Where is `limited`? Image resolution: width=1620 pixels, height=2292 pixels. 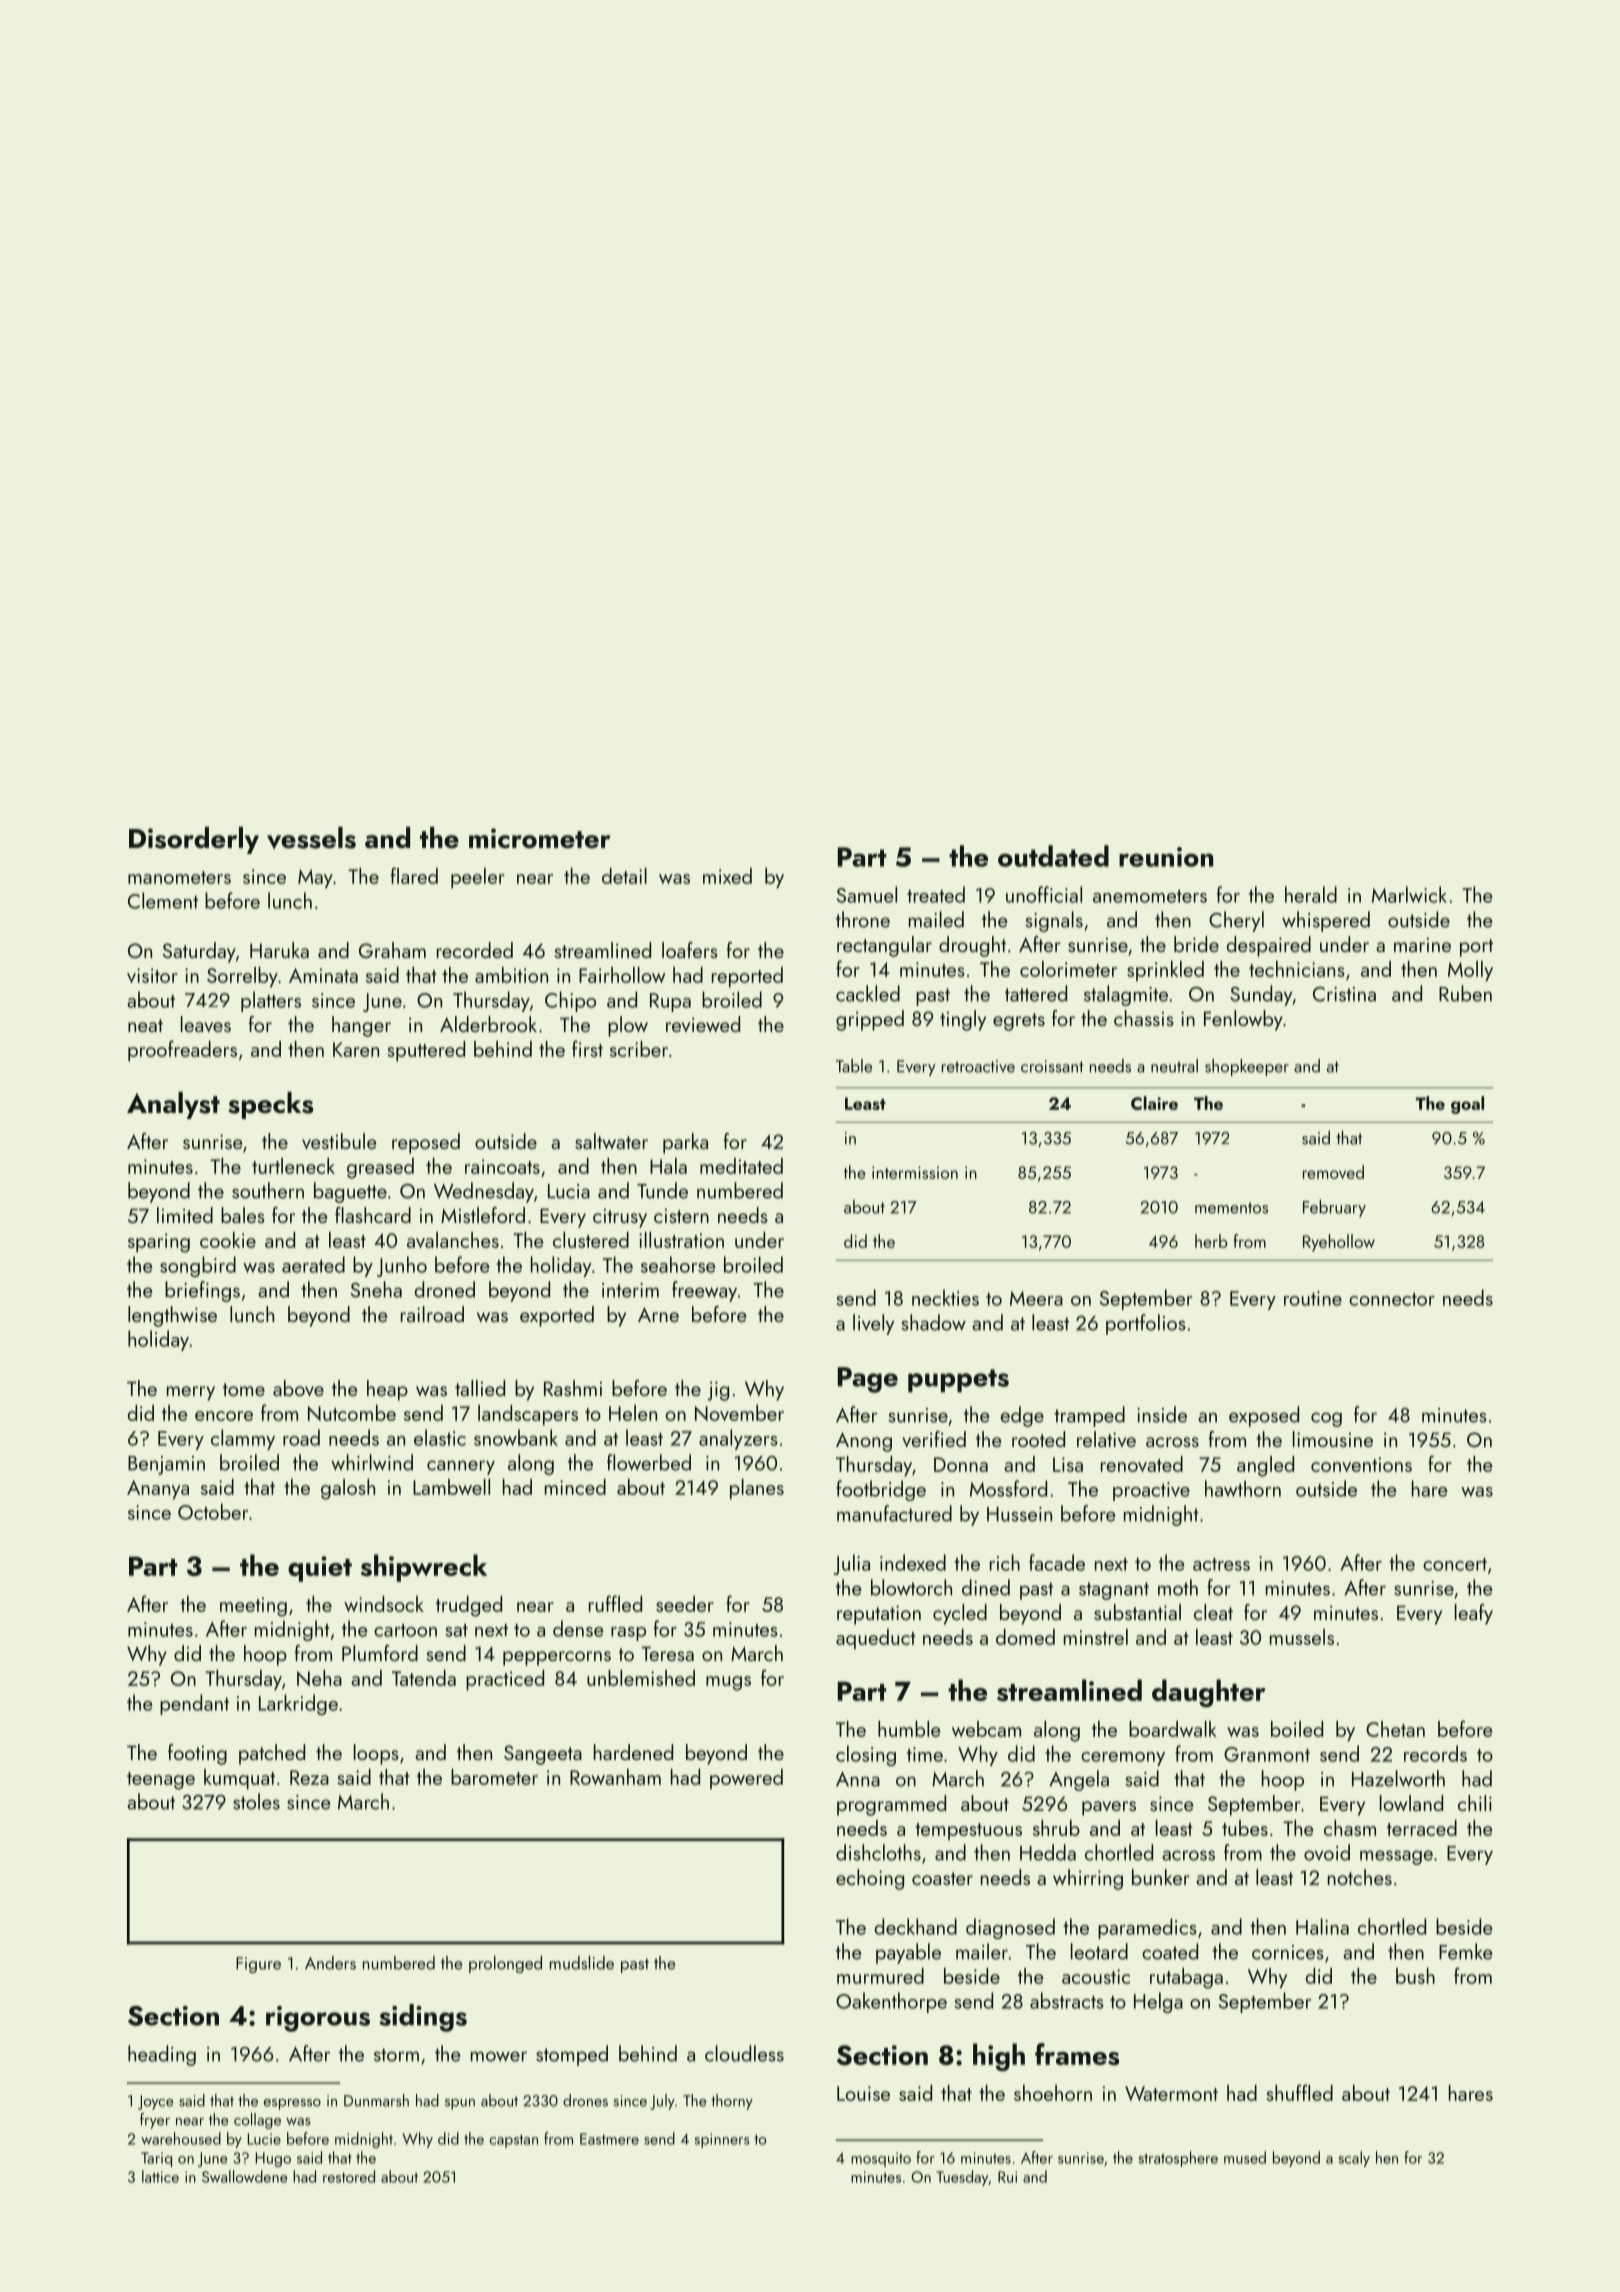
limited is located at coordinates (185, 1215).
